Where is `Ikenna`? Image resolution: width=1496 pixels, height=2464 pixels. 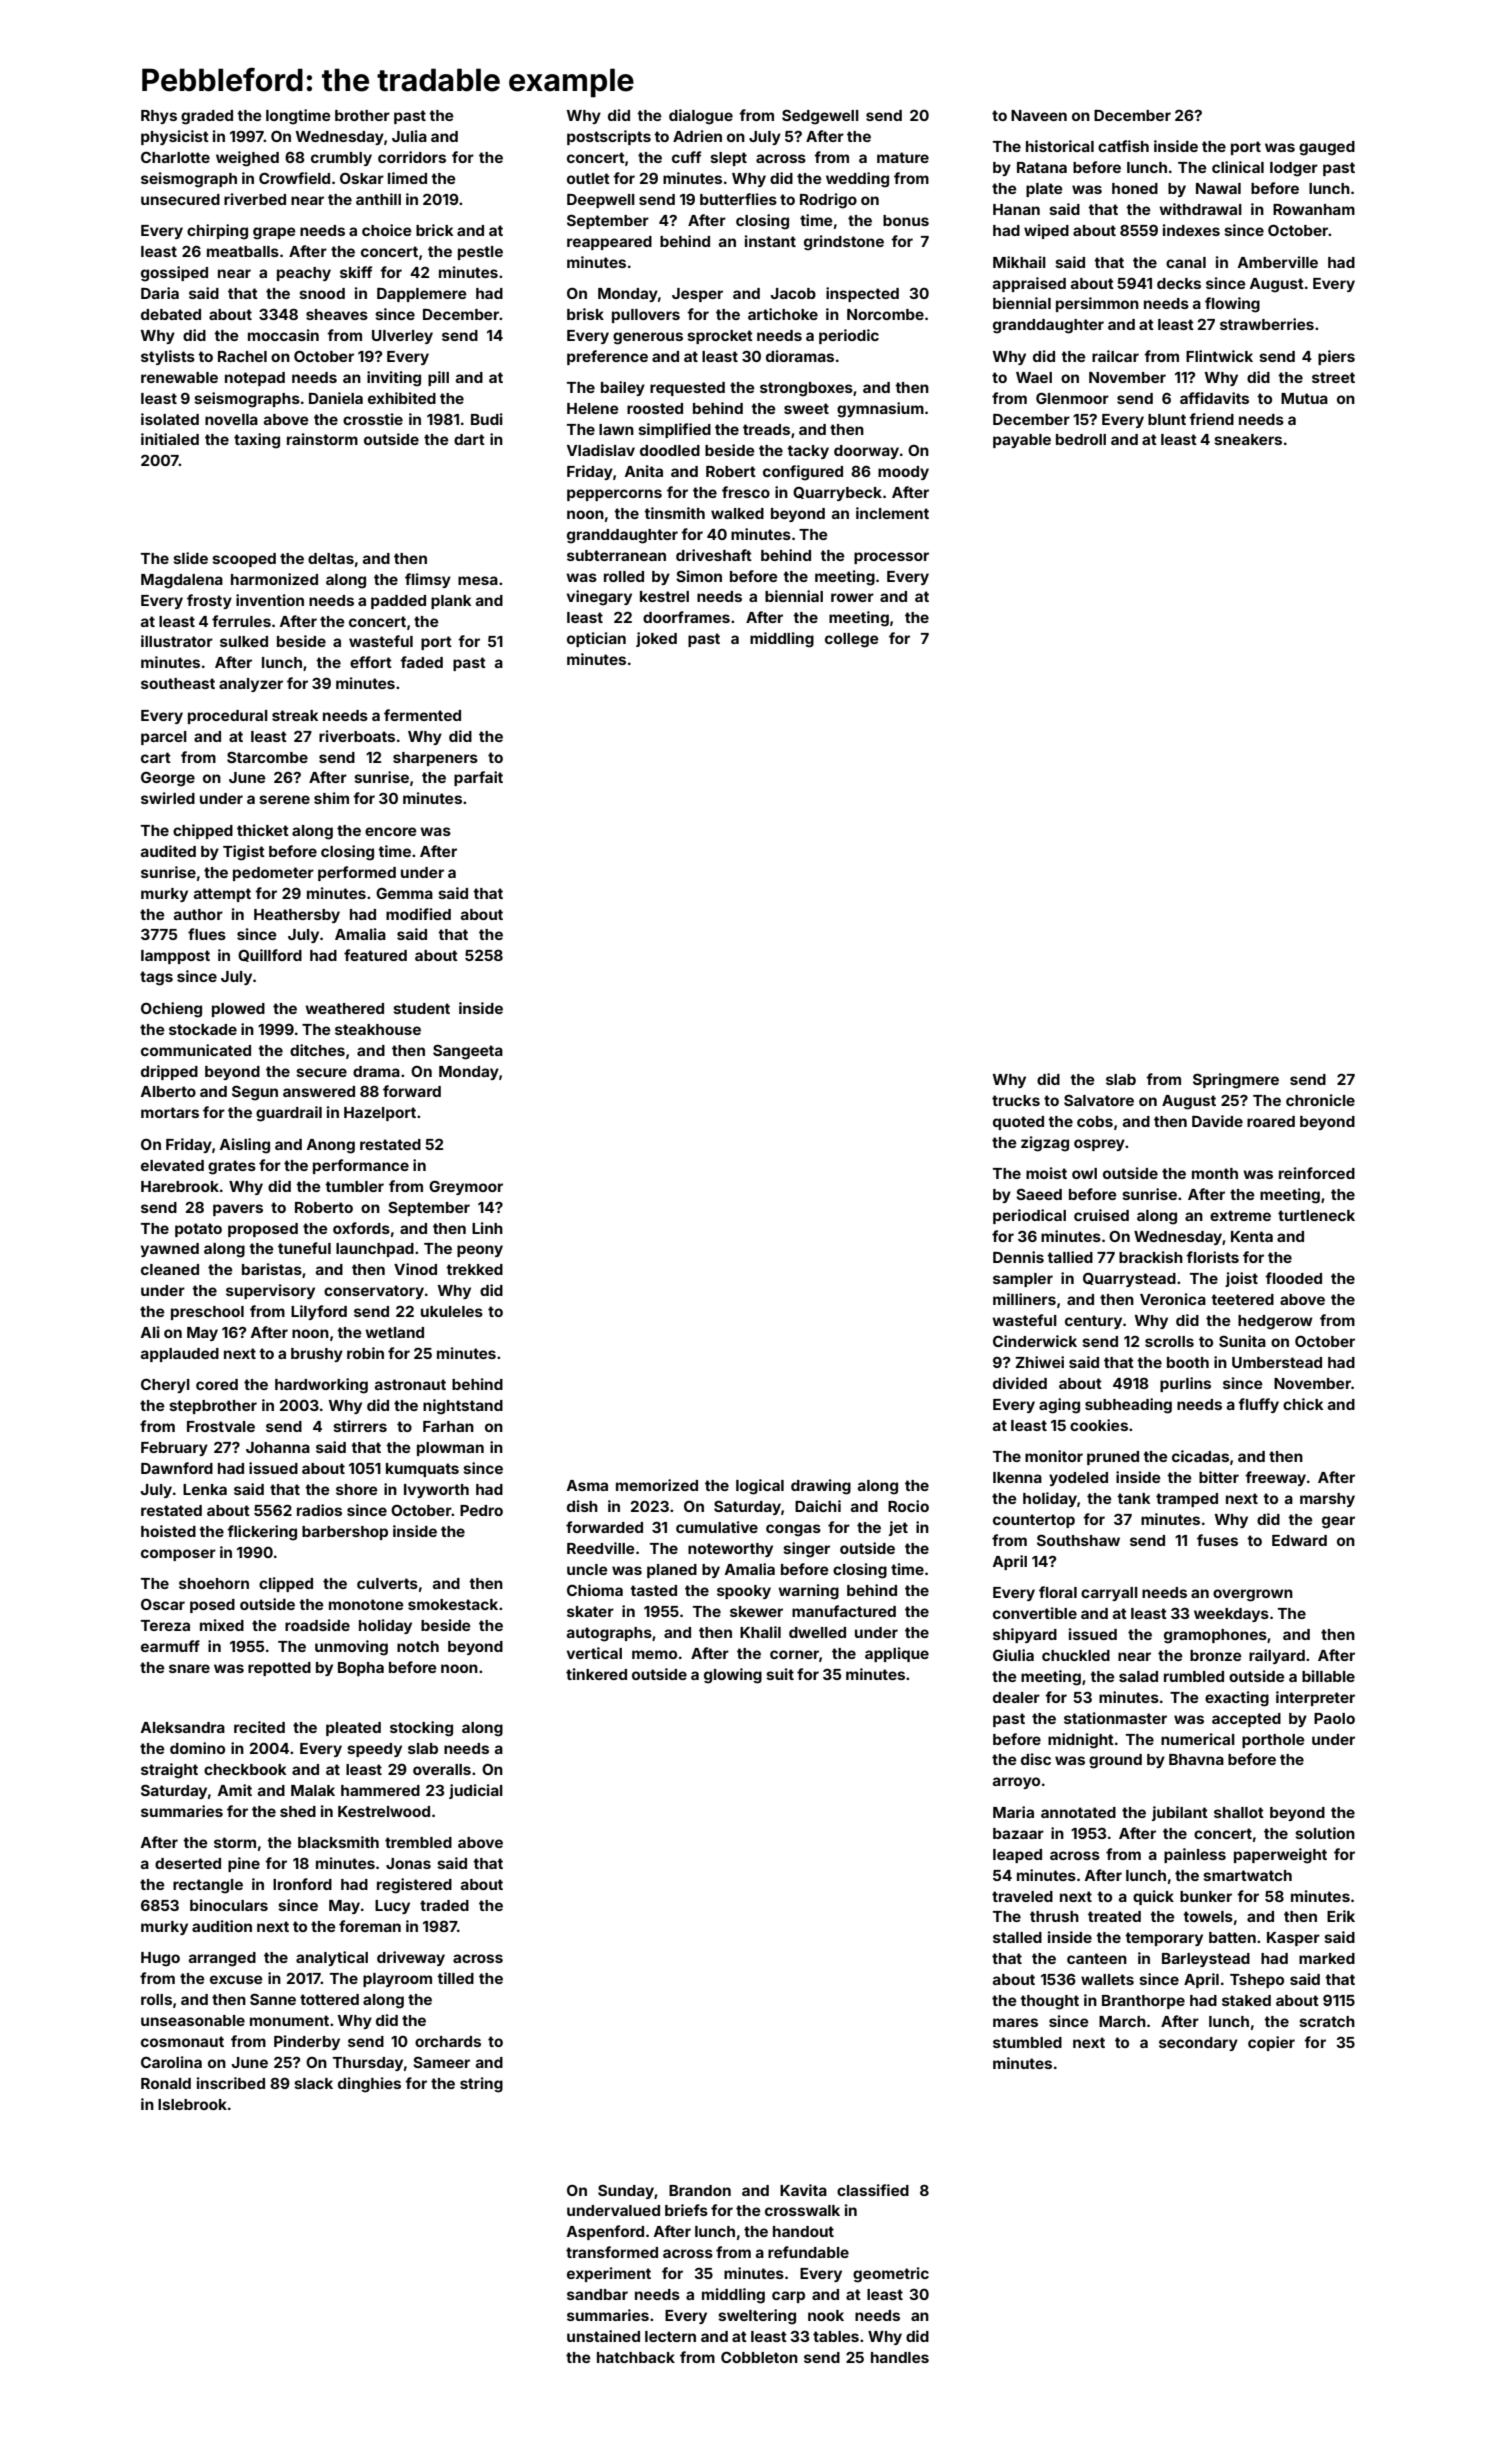
Ikenna is located at coordinates (1017, 1477).
